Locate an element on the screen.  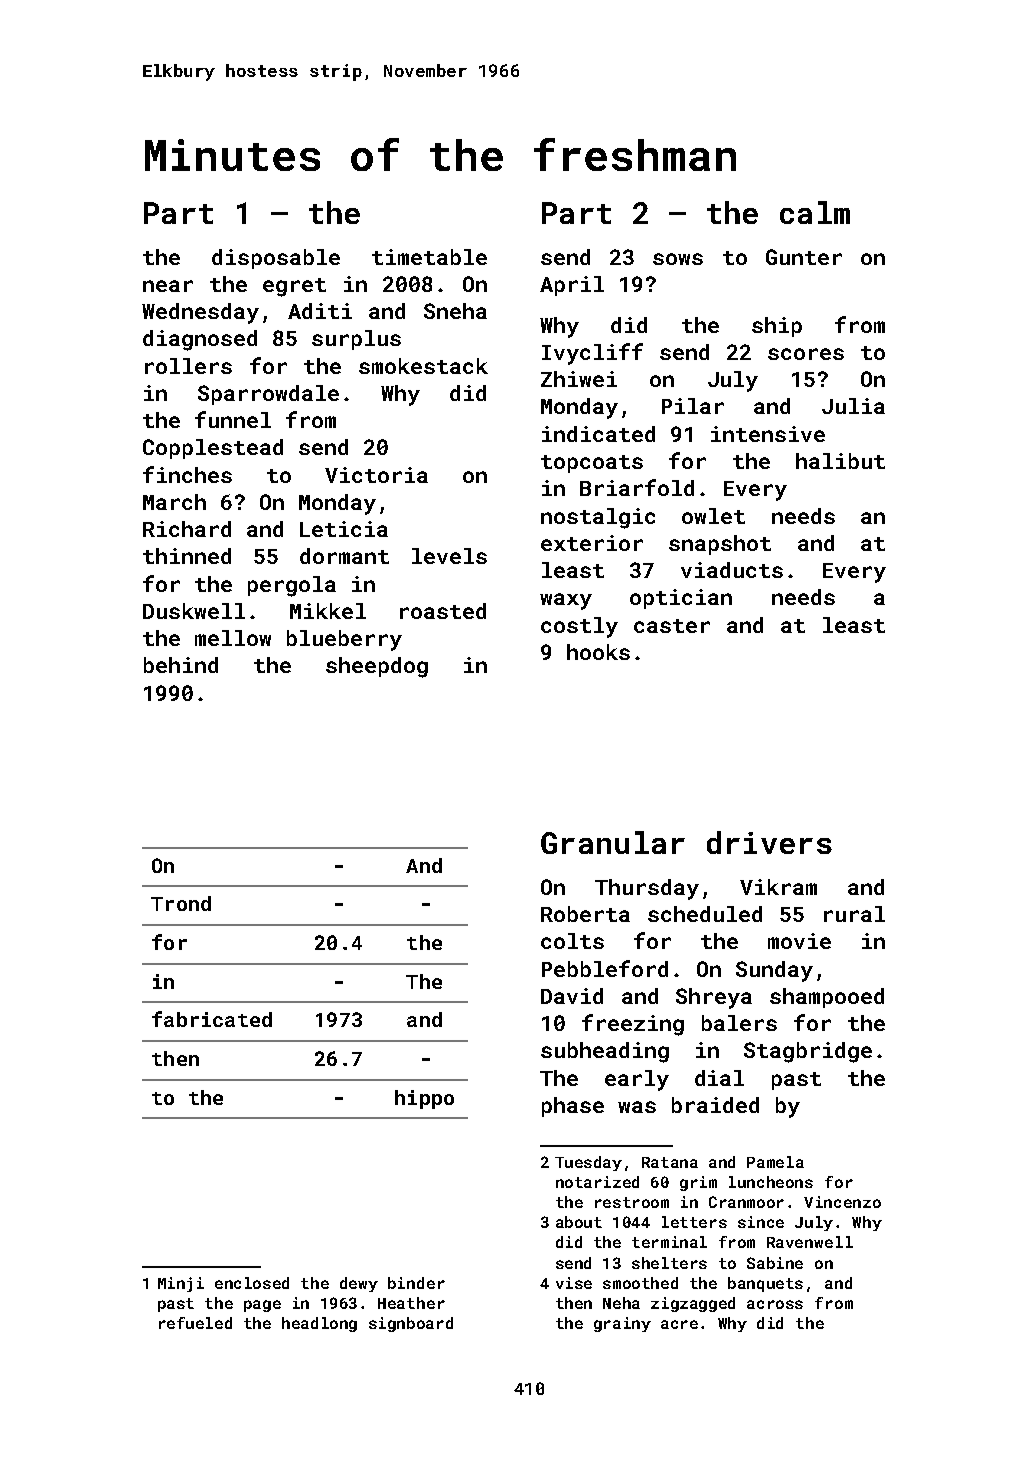
Vincenzo is located at coordinates (842, 1202).
